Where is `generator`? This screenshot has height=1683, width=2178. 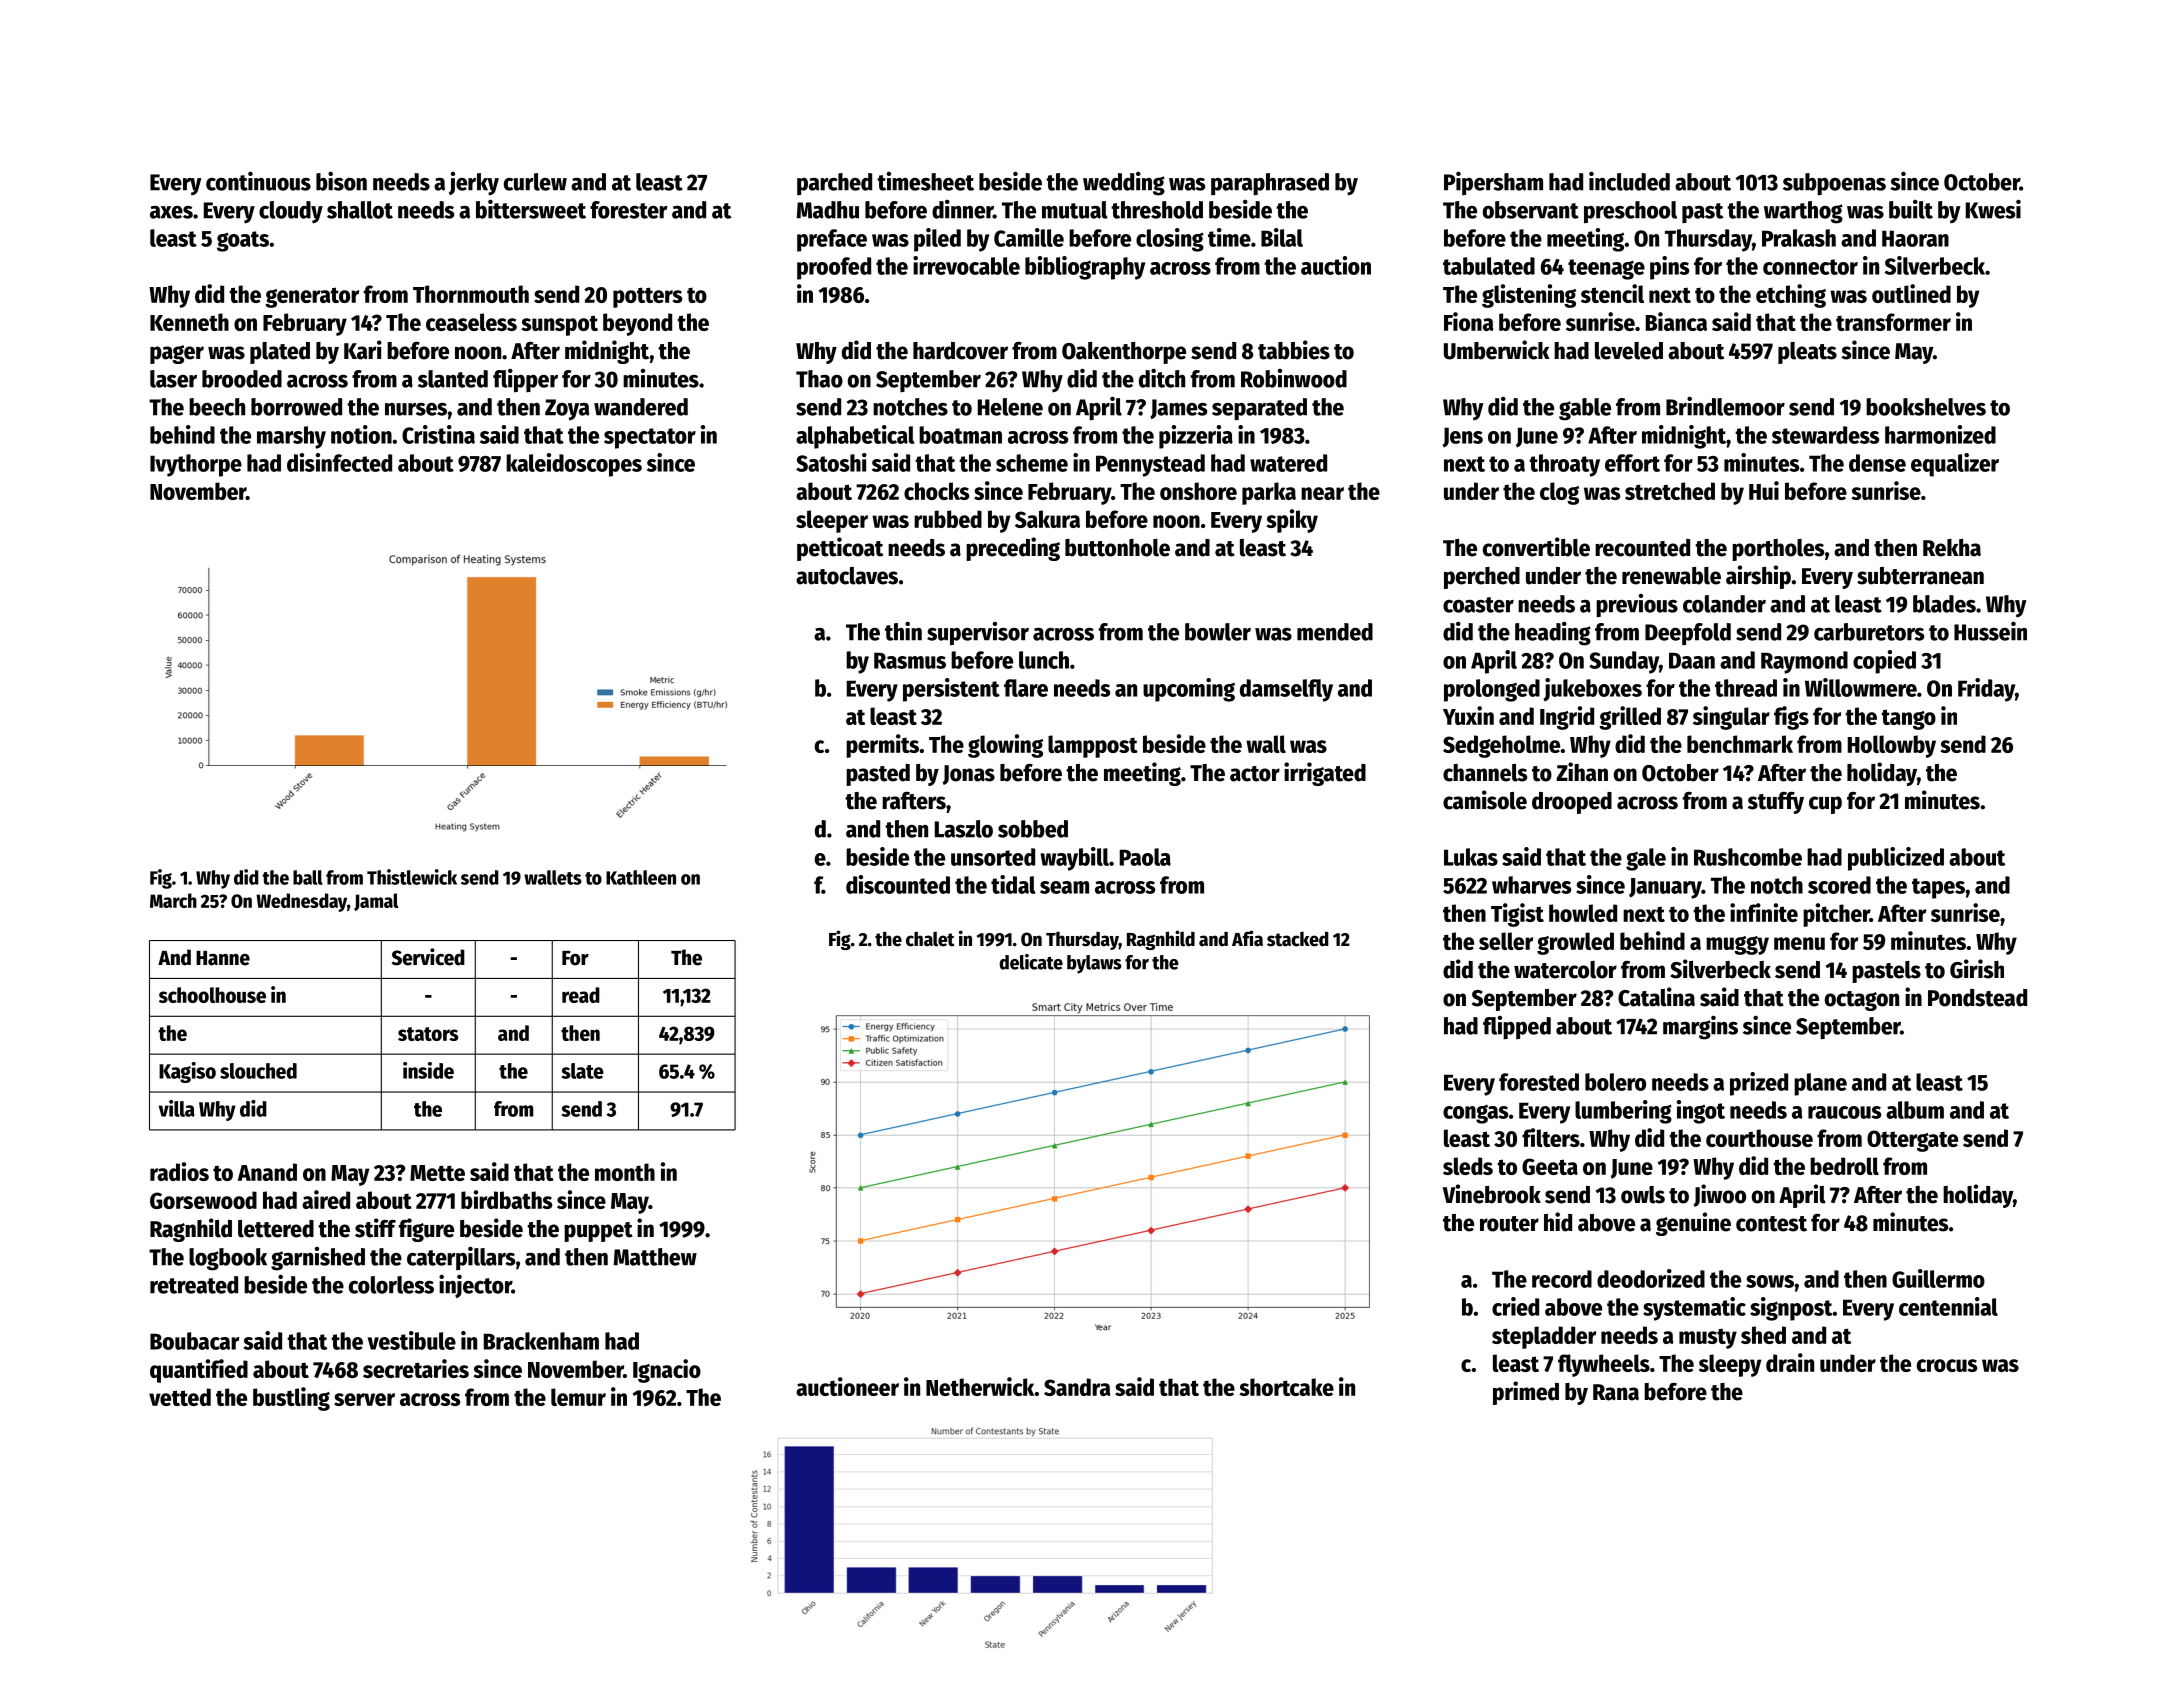 generator is located at coordinates (312, 297).
